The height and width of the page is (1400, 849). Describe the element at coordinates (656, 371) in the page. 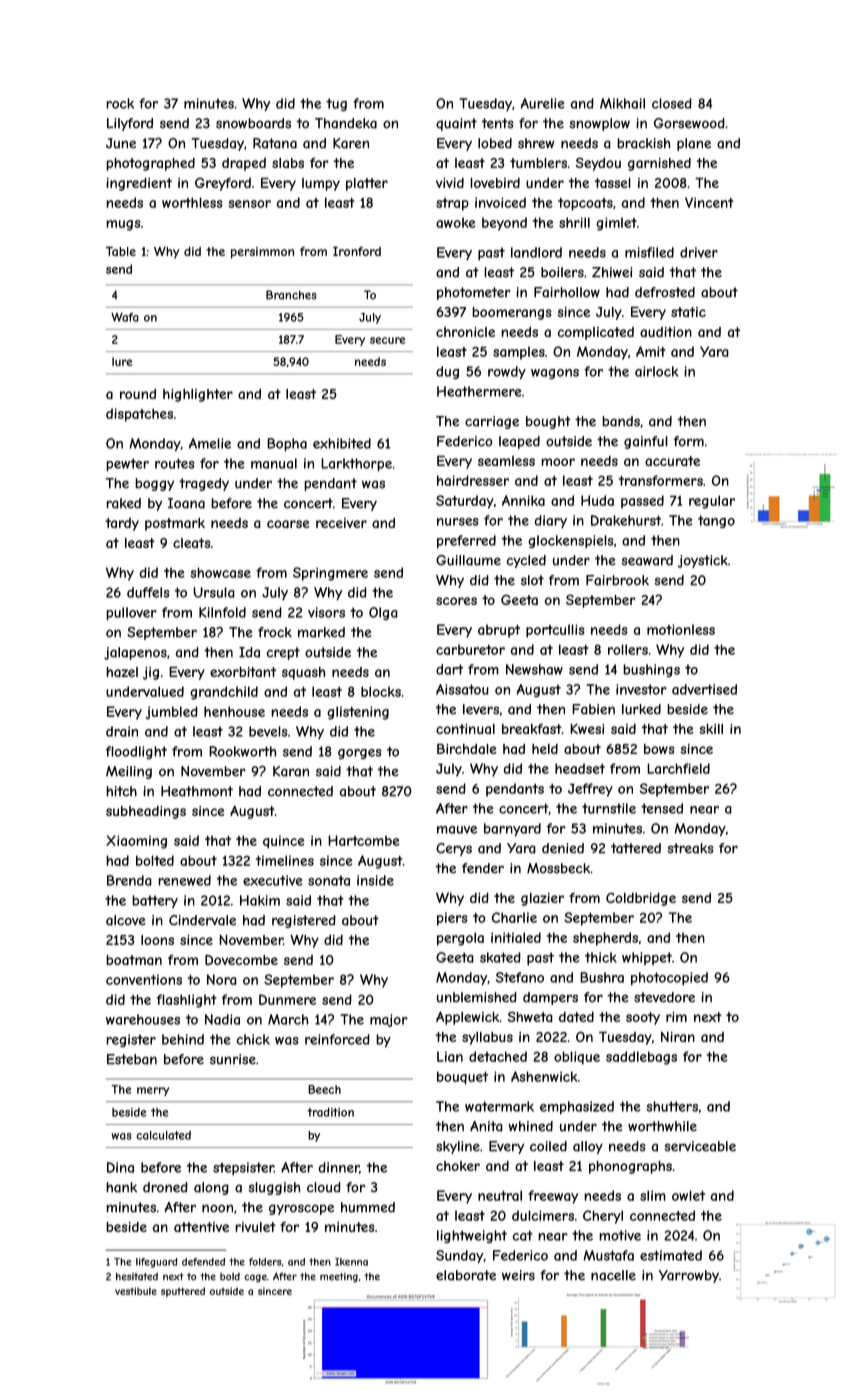

I see `airlock` at that location.
